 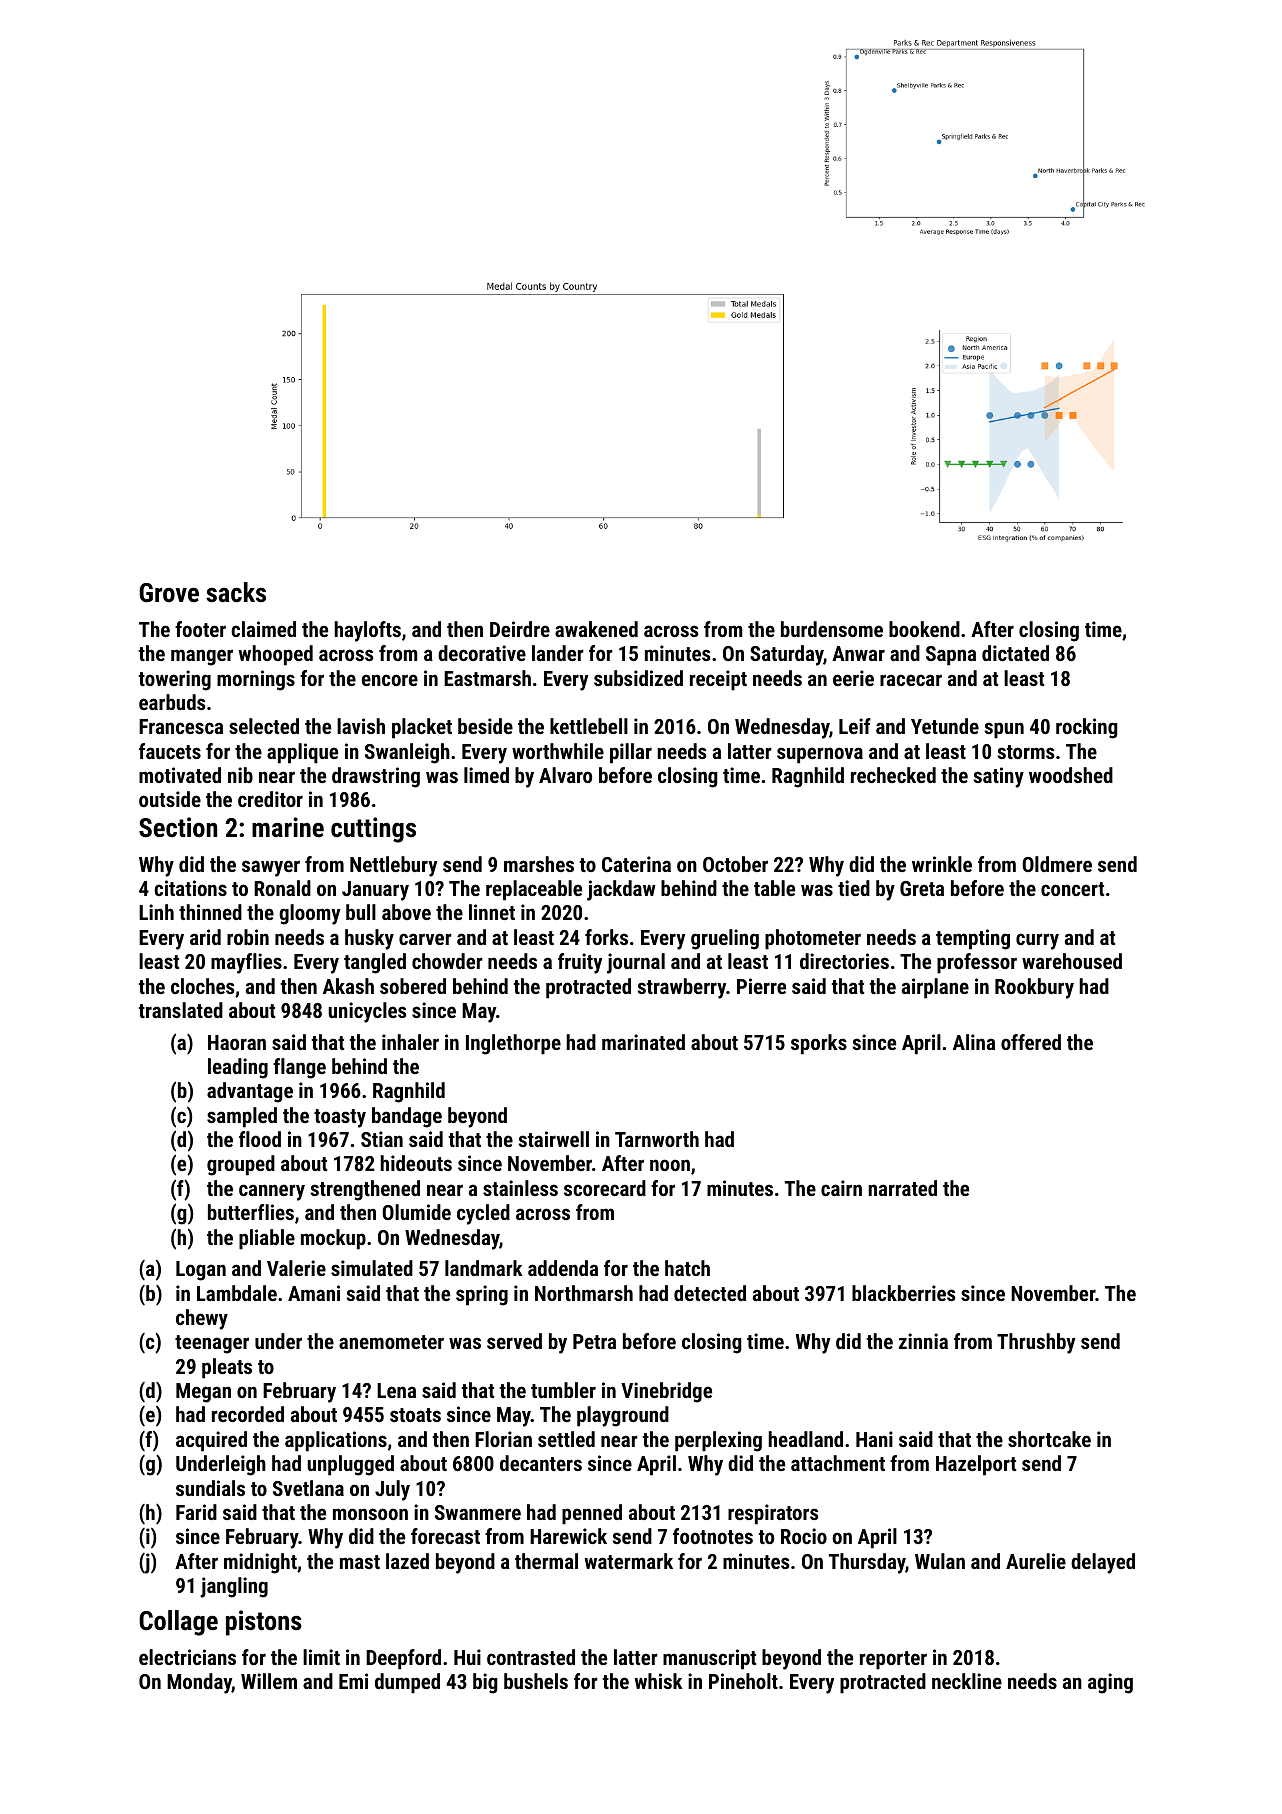 I want to click on eerie, so click(x=853, y=678).
